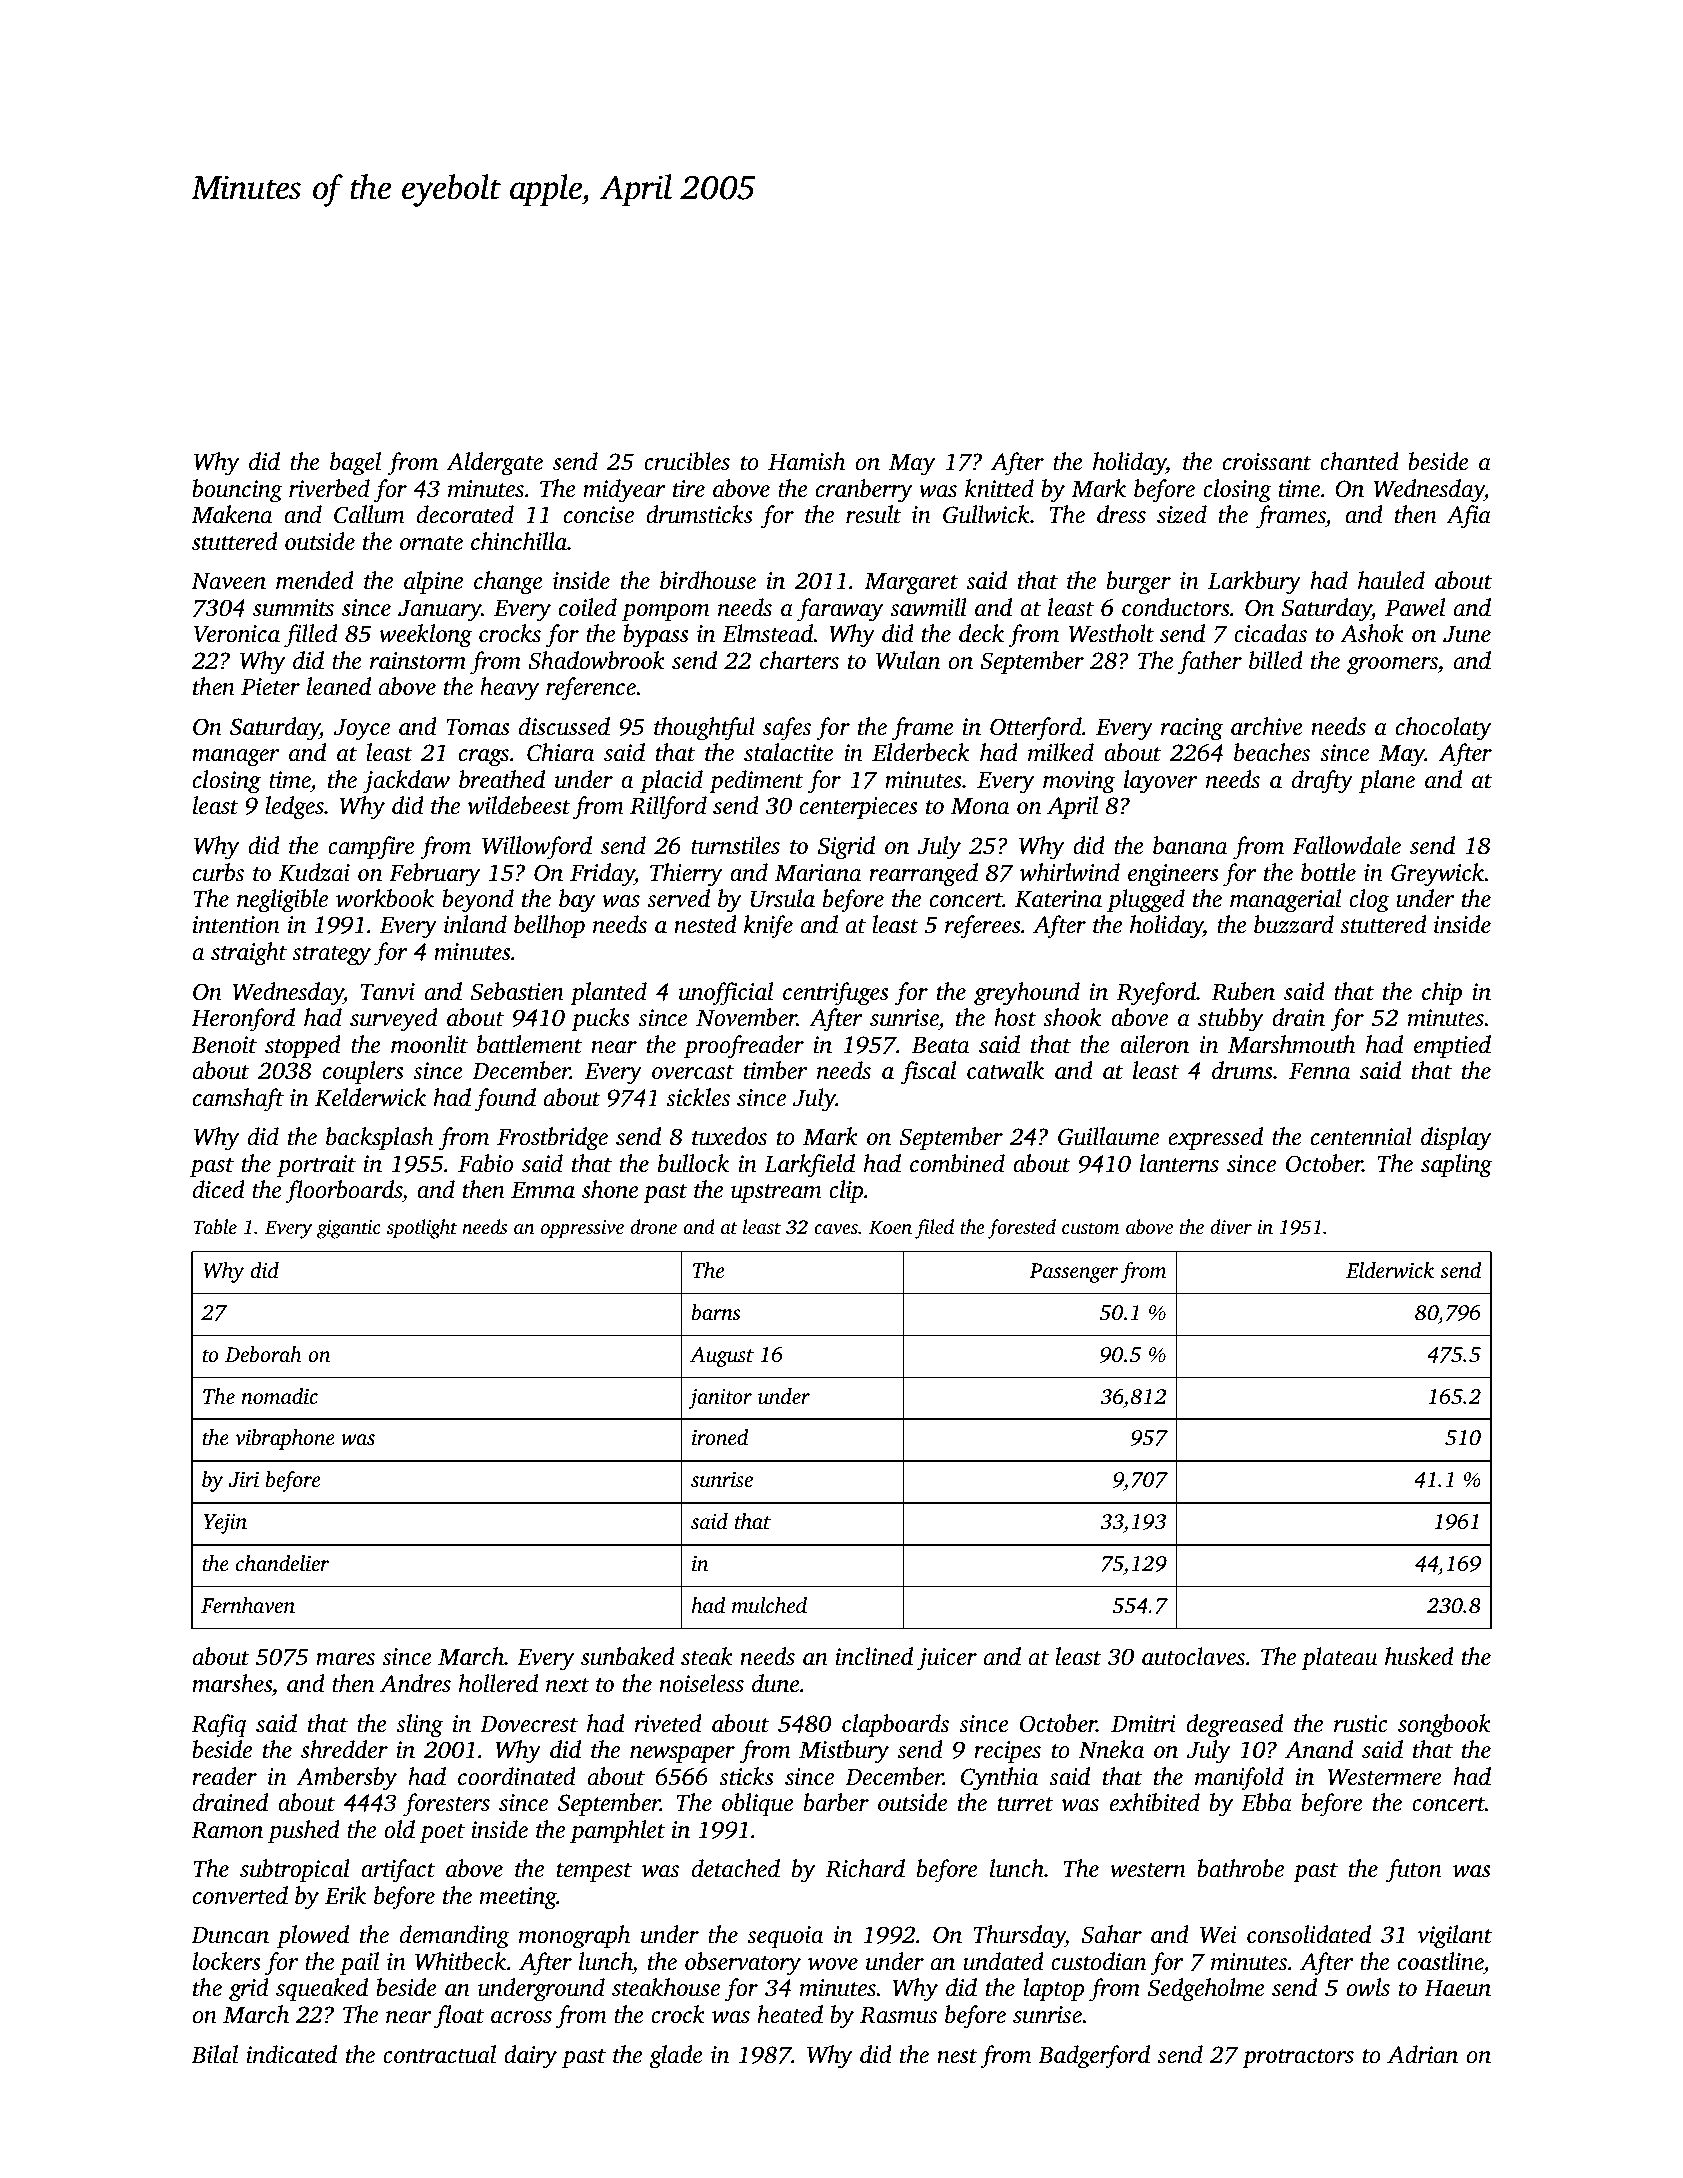 The width and height of the screenshot is (1683, 2178). What do you see at coordinates (549, 927) in the screenshot?
I see `bellhop` at bounding box center [549, 927].
